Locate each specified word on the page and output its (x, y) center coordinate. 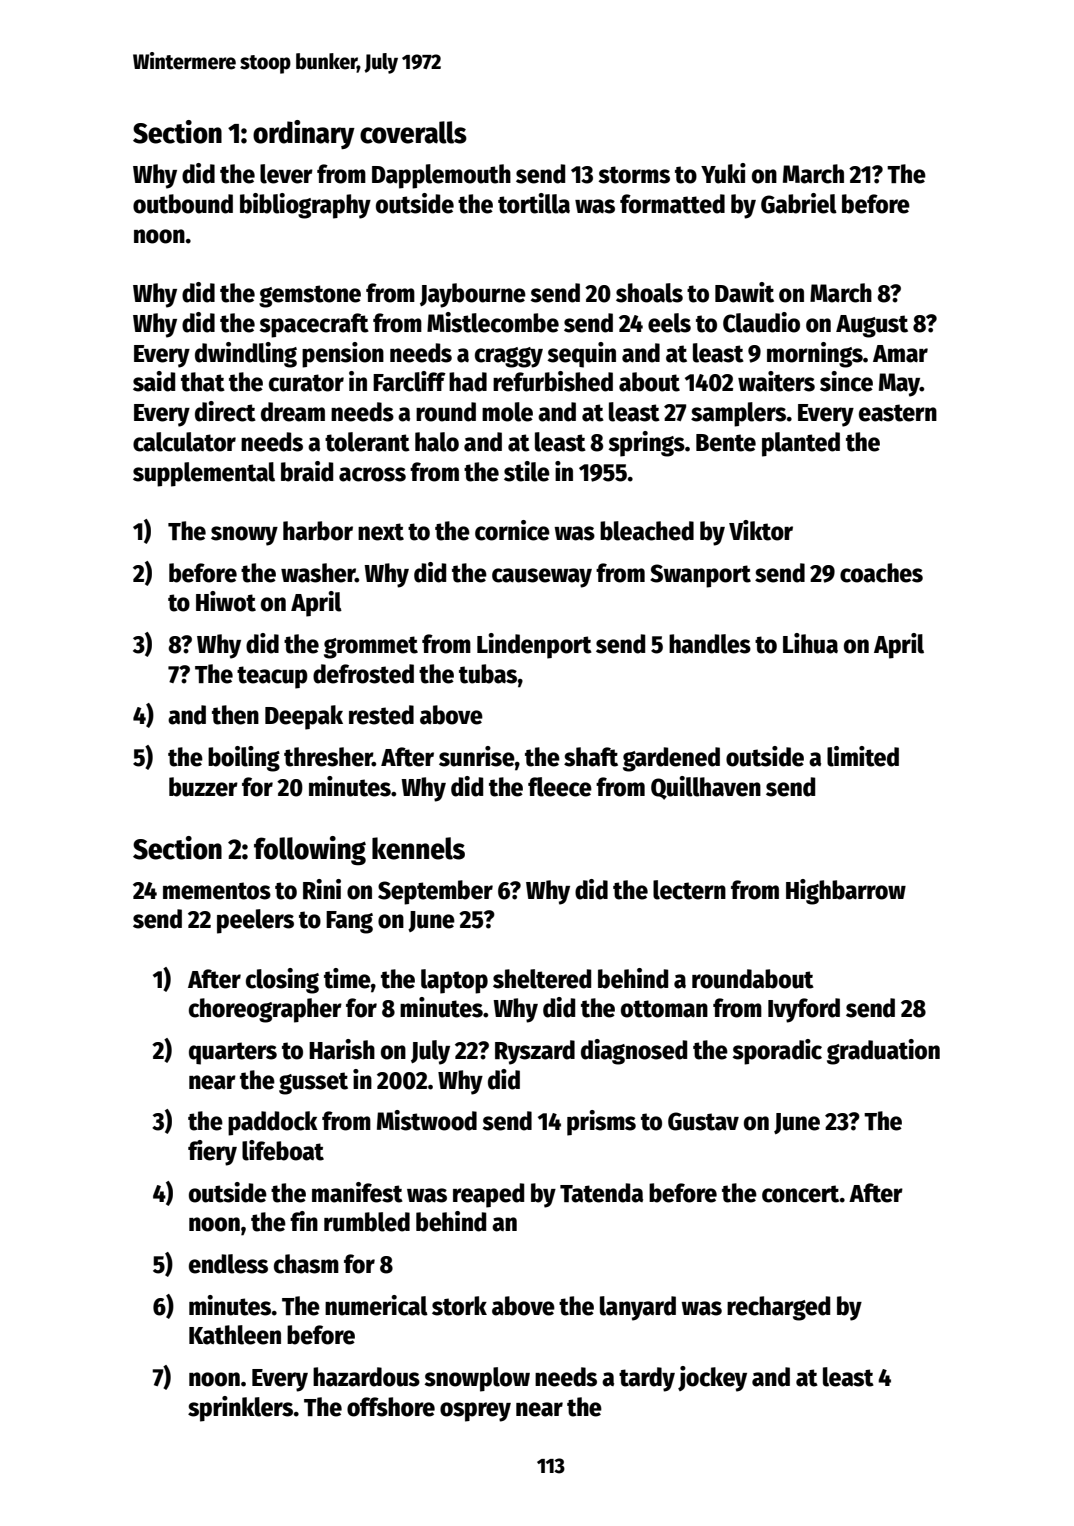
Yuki (723, 173)
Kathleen (235, 1335)
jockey (712, 1379)
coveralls (413, 132)
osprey (475, 1412)
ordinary (304, 134)
